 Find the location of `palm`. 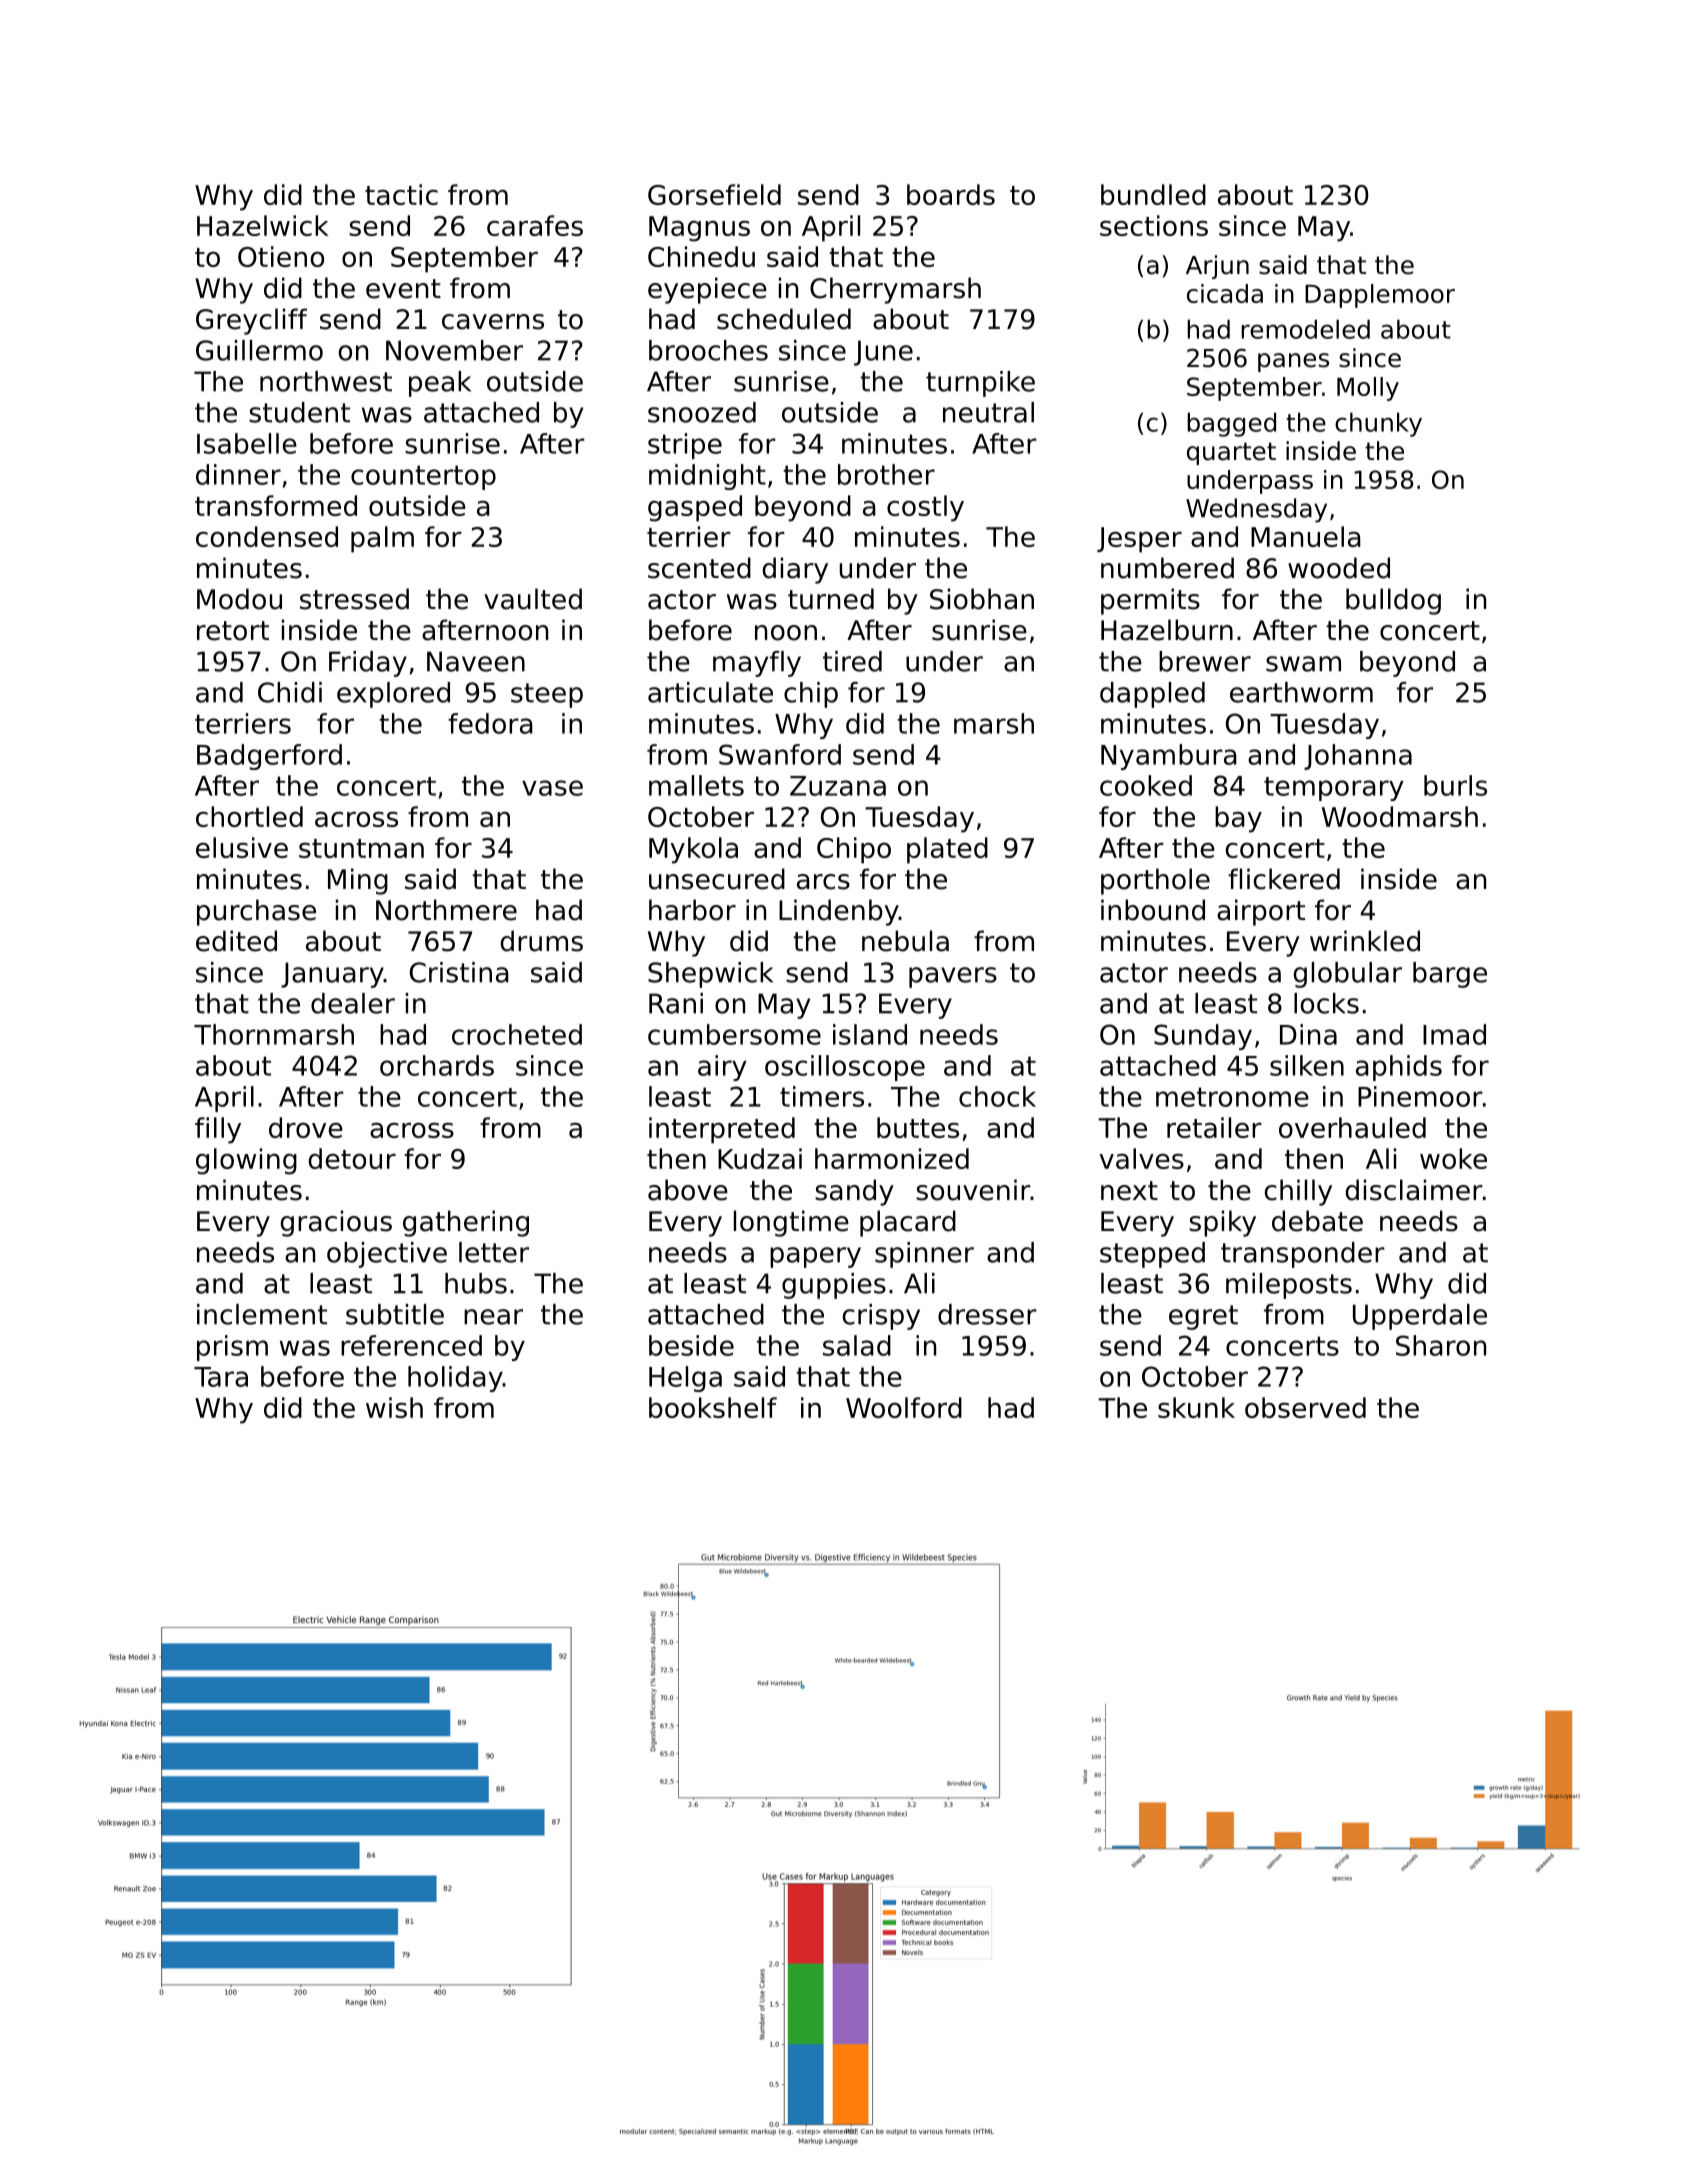

palm is located at coordinates (382, 539).
